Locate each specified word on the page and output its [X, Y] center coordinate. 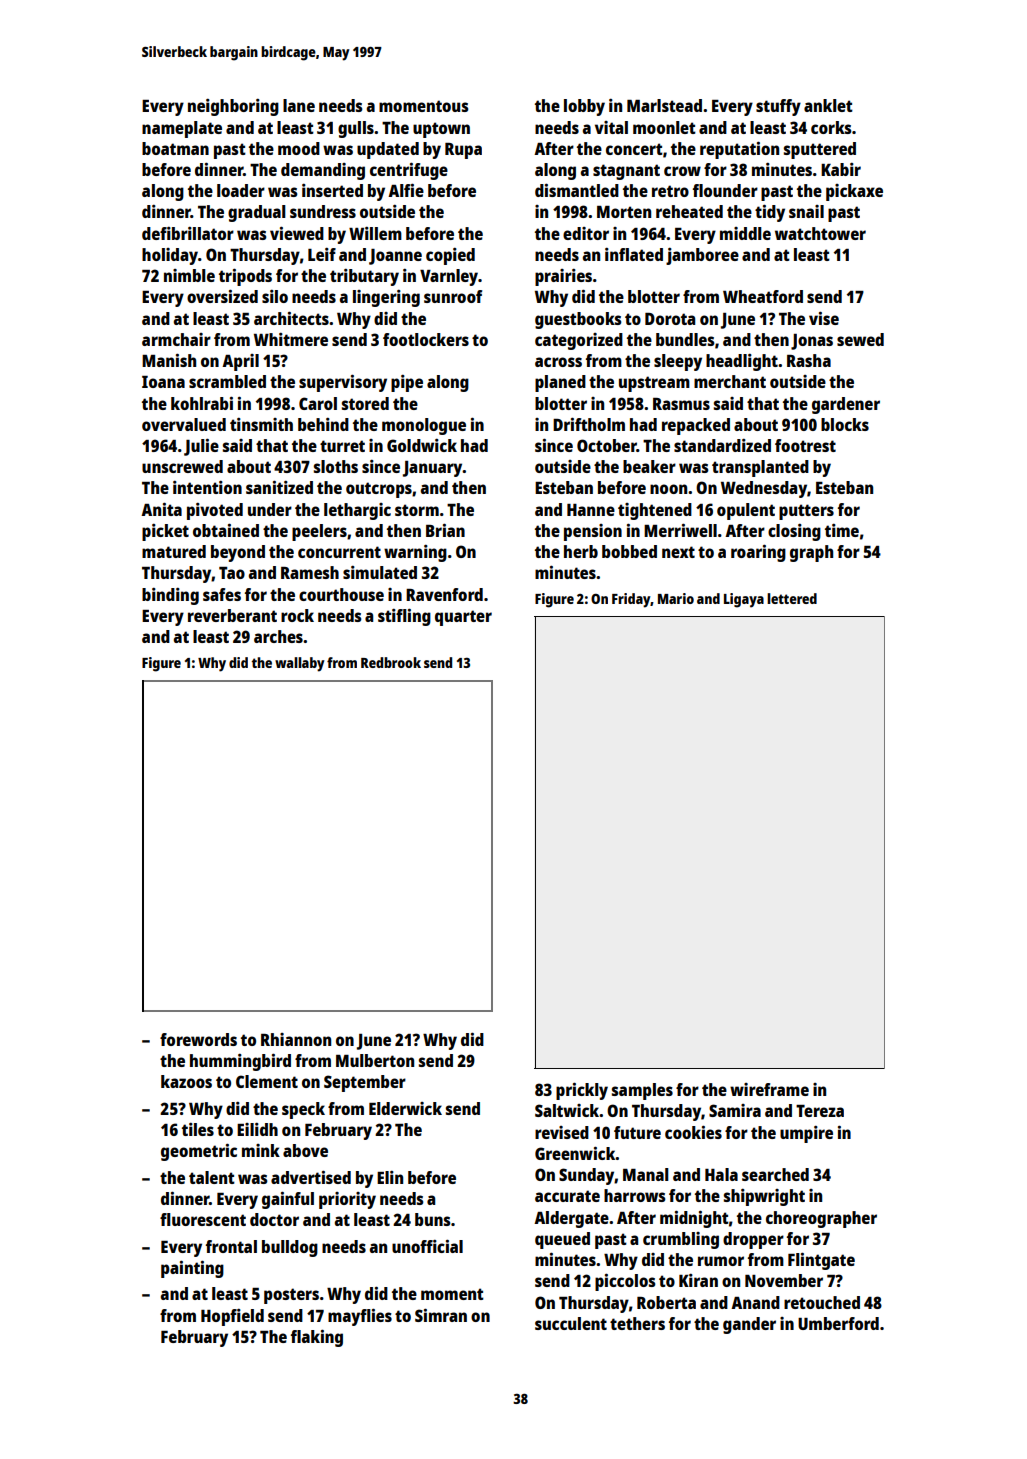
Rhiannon [296, 1039]
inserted [332, 190]
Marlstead [664, 105]
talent [212, 1177]
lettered [792, 598]
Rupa [463, 151]
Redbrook [391, 662]
